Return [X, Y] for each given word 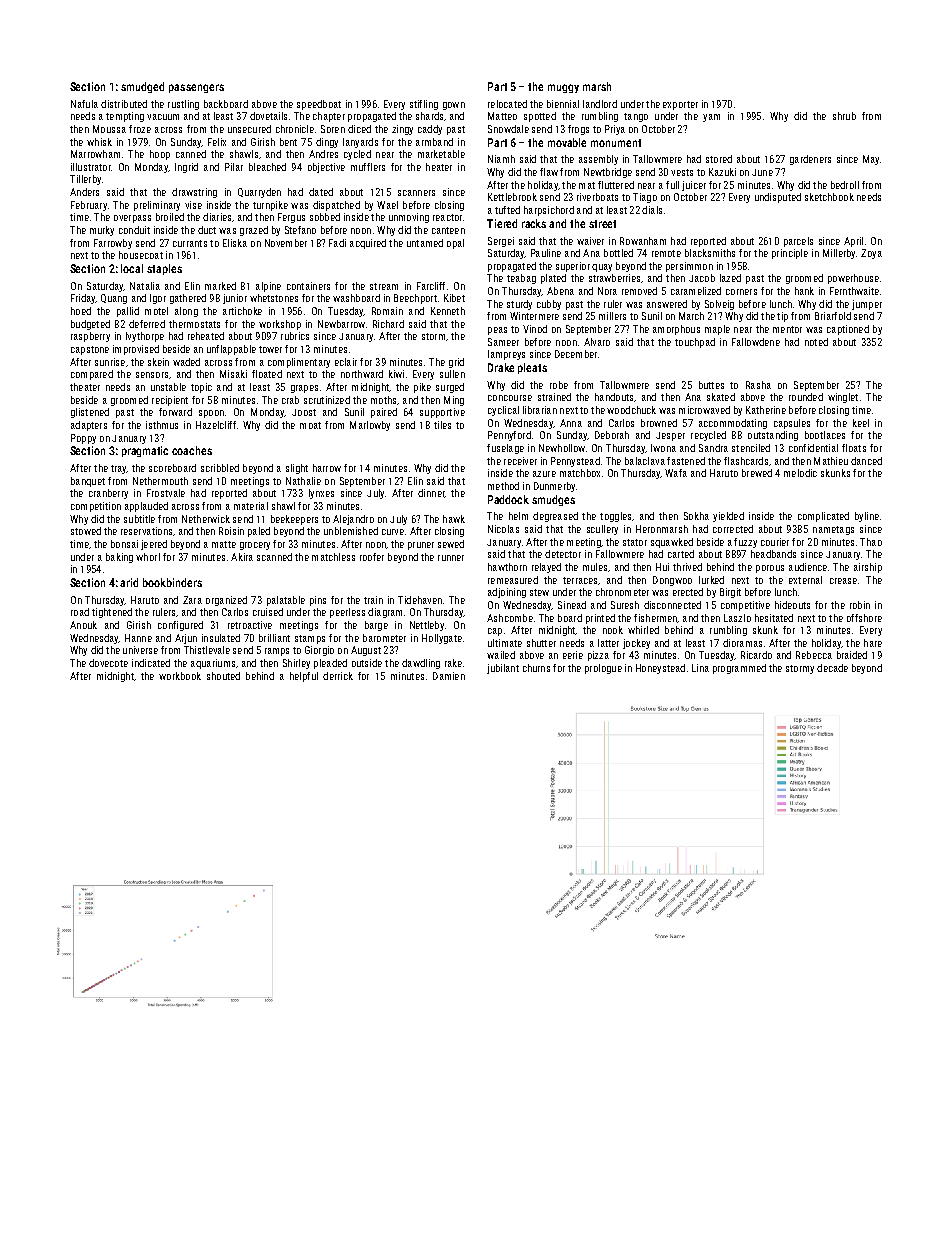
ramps [277, 652]
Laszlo [737, 618]
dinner [431, 493]
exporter [680, 105]
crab [290, 400]
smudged [142, 87]
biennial [563, 104]
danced [866, 461]
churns [536, 668]
